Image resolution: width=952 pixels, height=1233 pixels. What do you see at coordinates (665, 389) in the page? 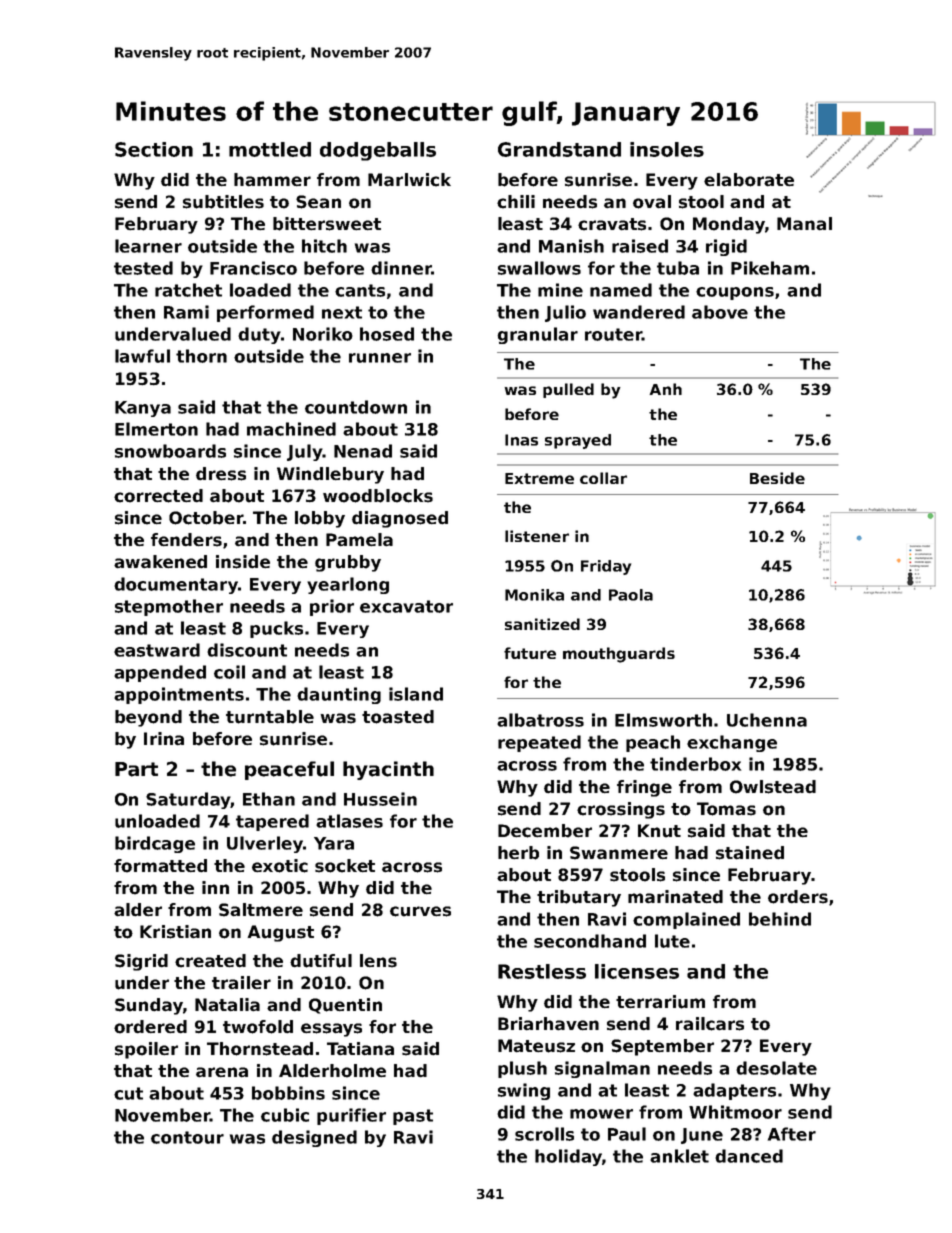
I see `Anh` at bounding box center [665, 389].
